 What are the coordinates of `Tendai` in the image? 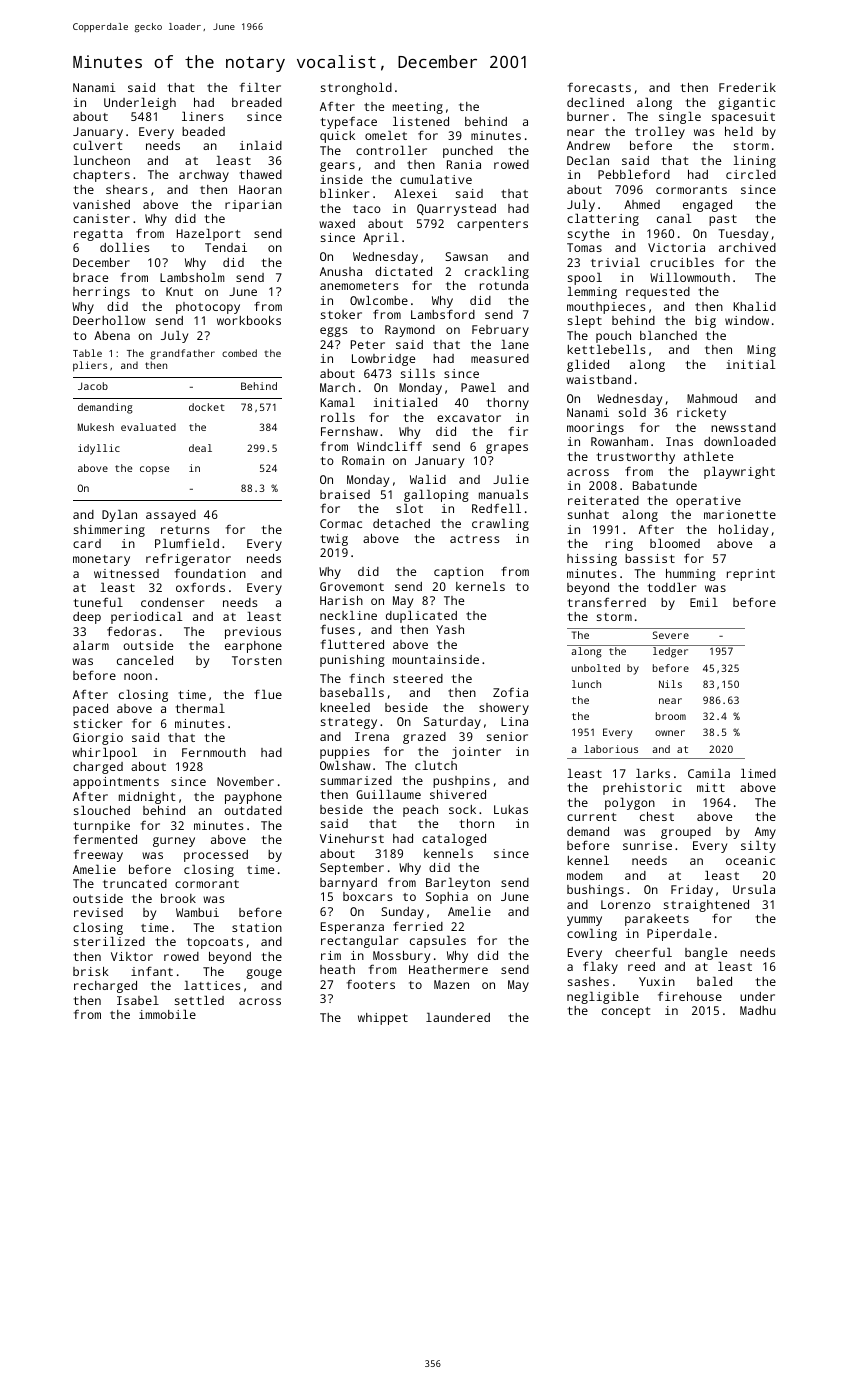 It's located at (226, 247).
